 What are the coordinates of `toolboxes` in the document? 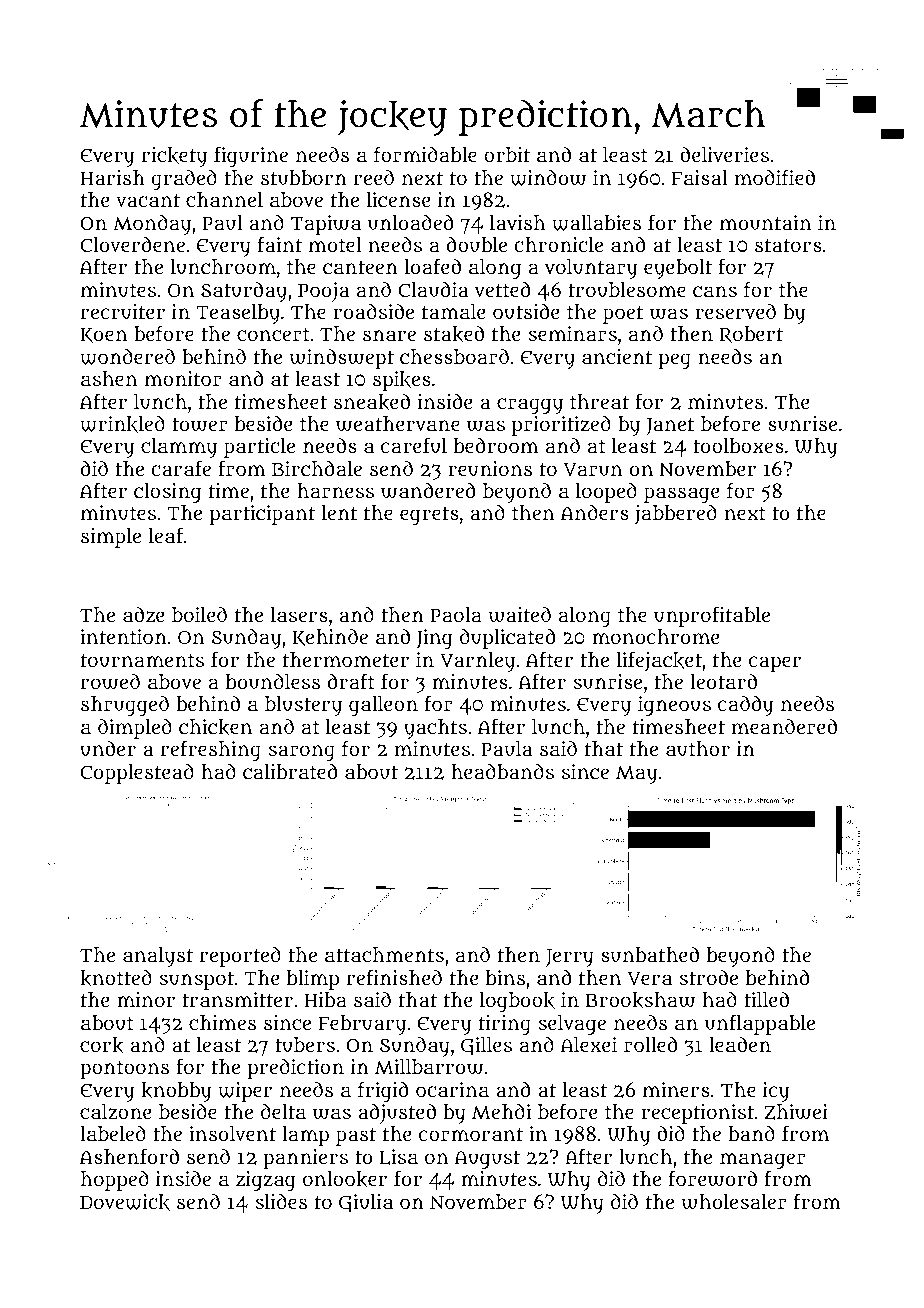 It's located at (738, 445).
